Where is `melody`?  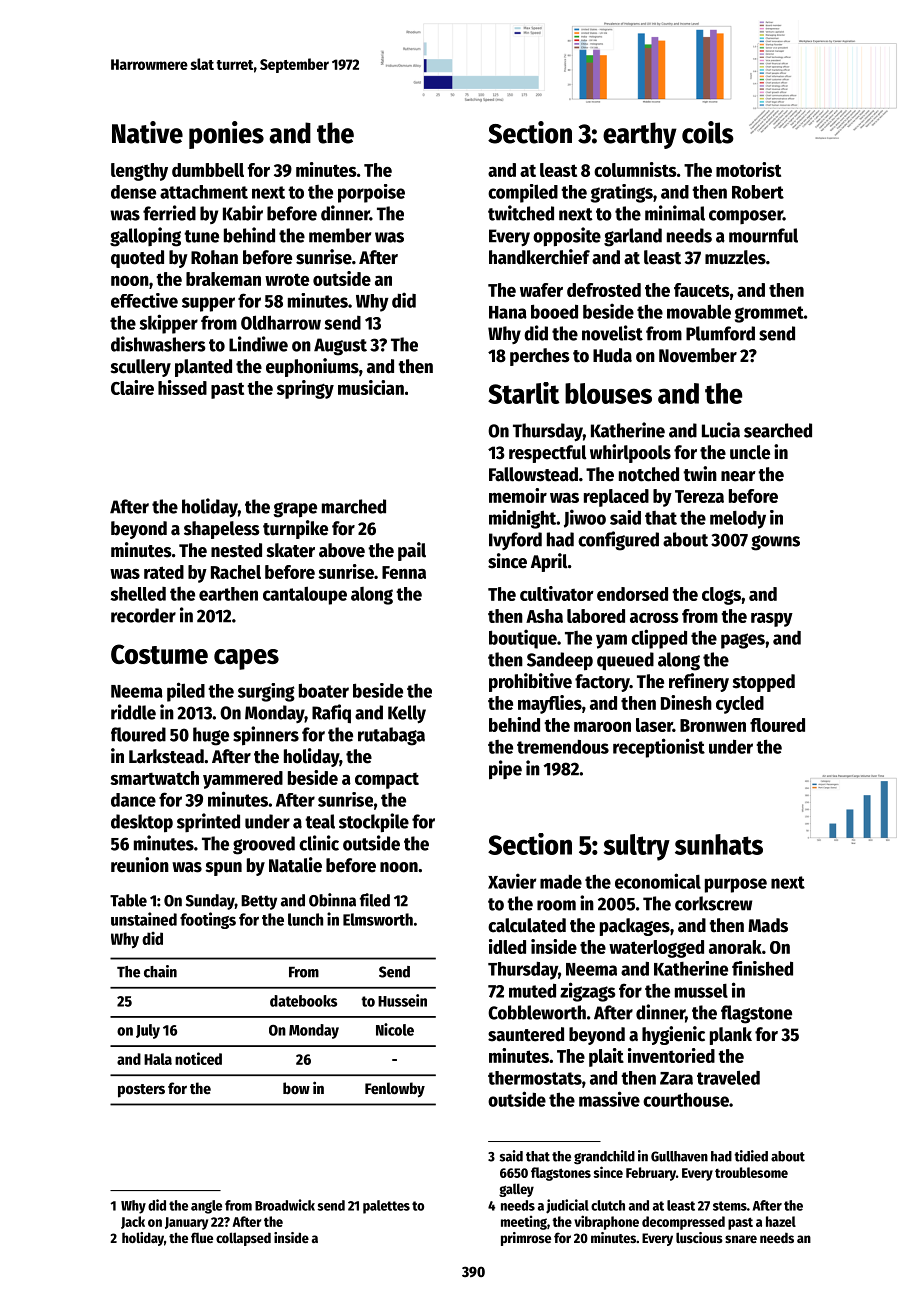 melody is located at coordinates (738, 520).
